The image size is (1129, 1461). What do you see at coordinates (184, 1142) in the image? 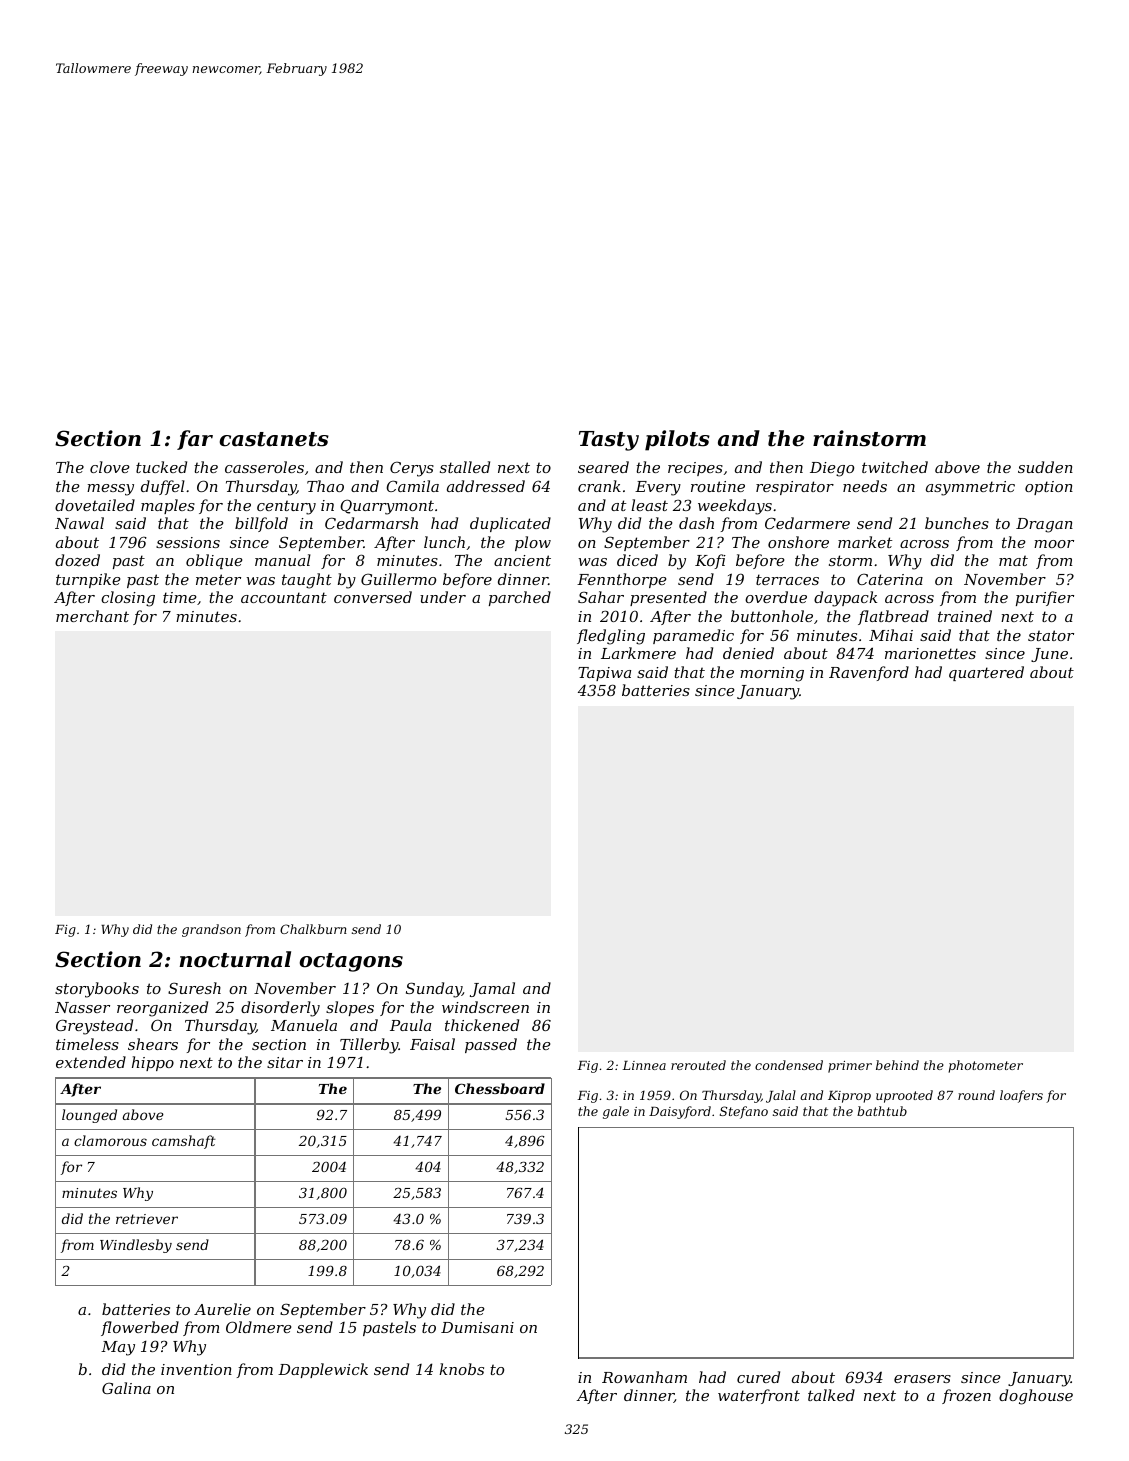
I see `camshaft` at bounding box center [184, 1142].
